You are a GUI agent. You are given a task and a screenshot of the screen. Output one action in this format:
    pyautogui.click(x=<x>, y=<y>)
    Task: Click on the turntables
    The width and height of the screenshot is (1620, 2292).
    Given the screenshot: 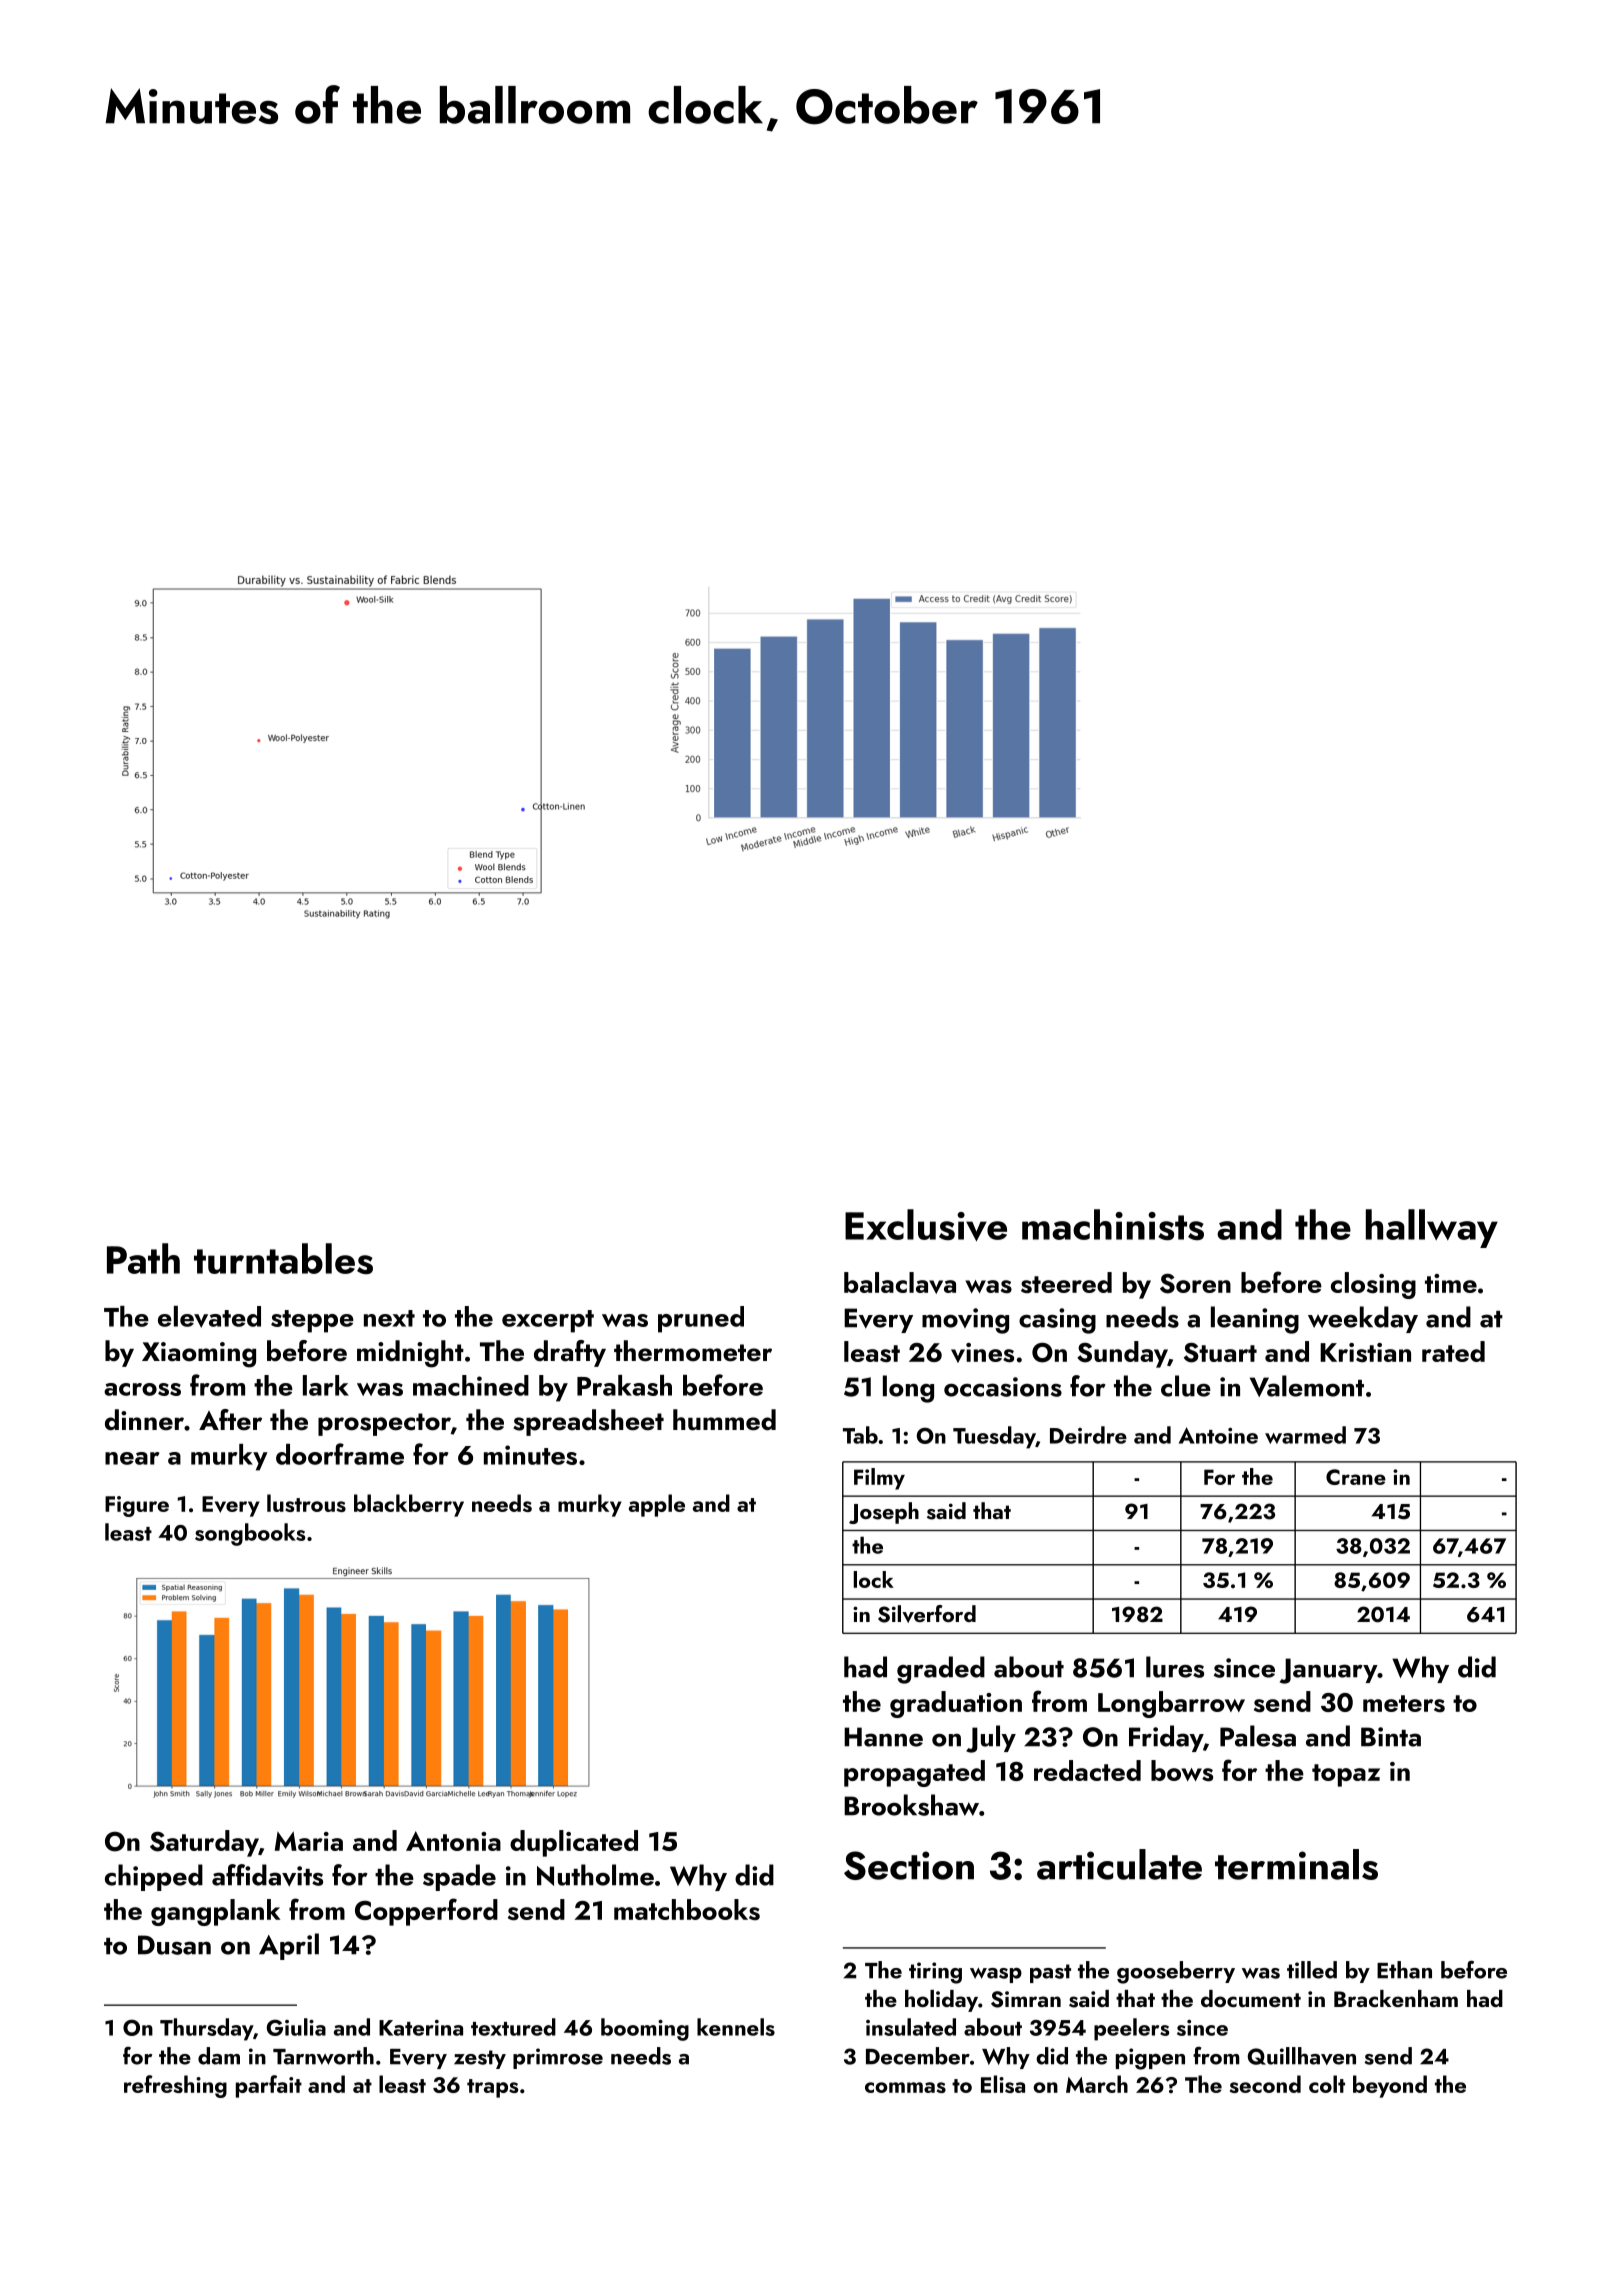 What is the action you would take?
    pyautogui.click(x=283, y=1258)
